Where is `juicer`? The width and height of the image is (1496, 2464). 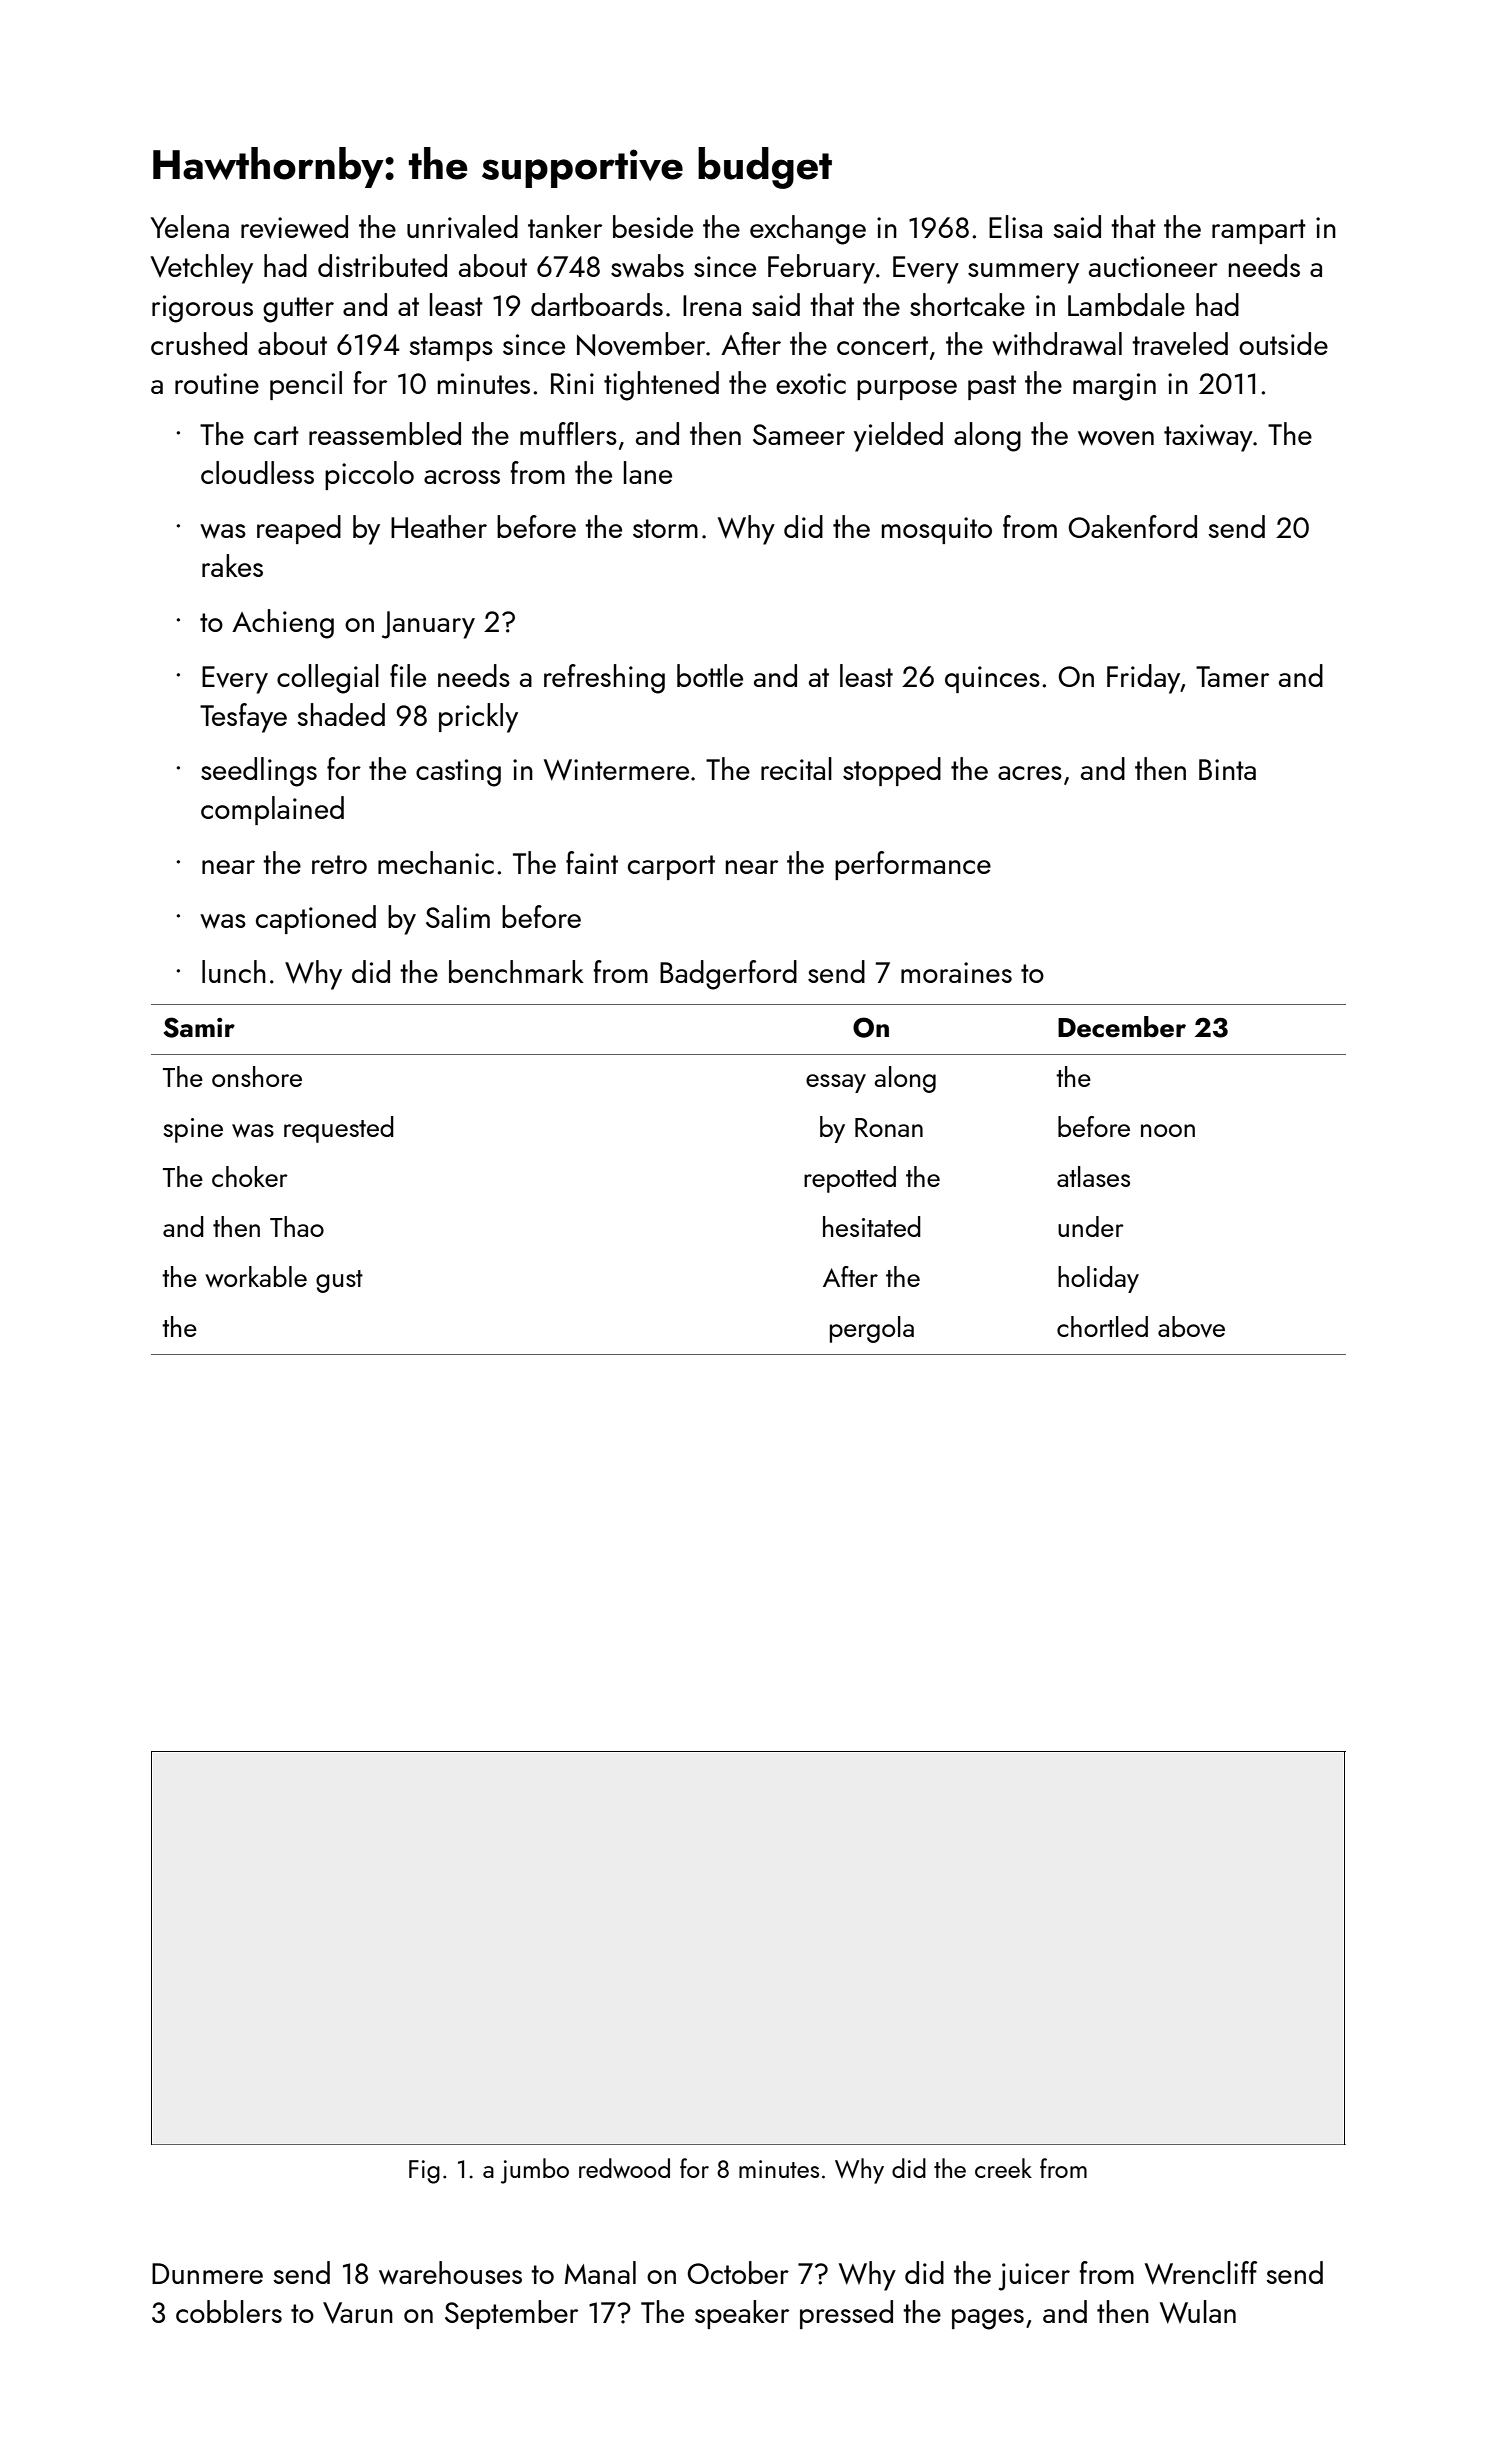 juicer is located at coordinates (1034, 2277).
